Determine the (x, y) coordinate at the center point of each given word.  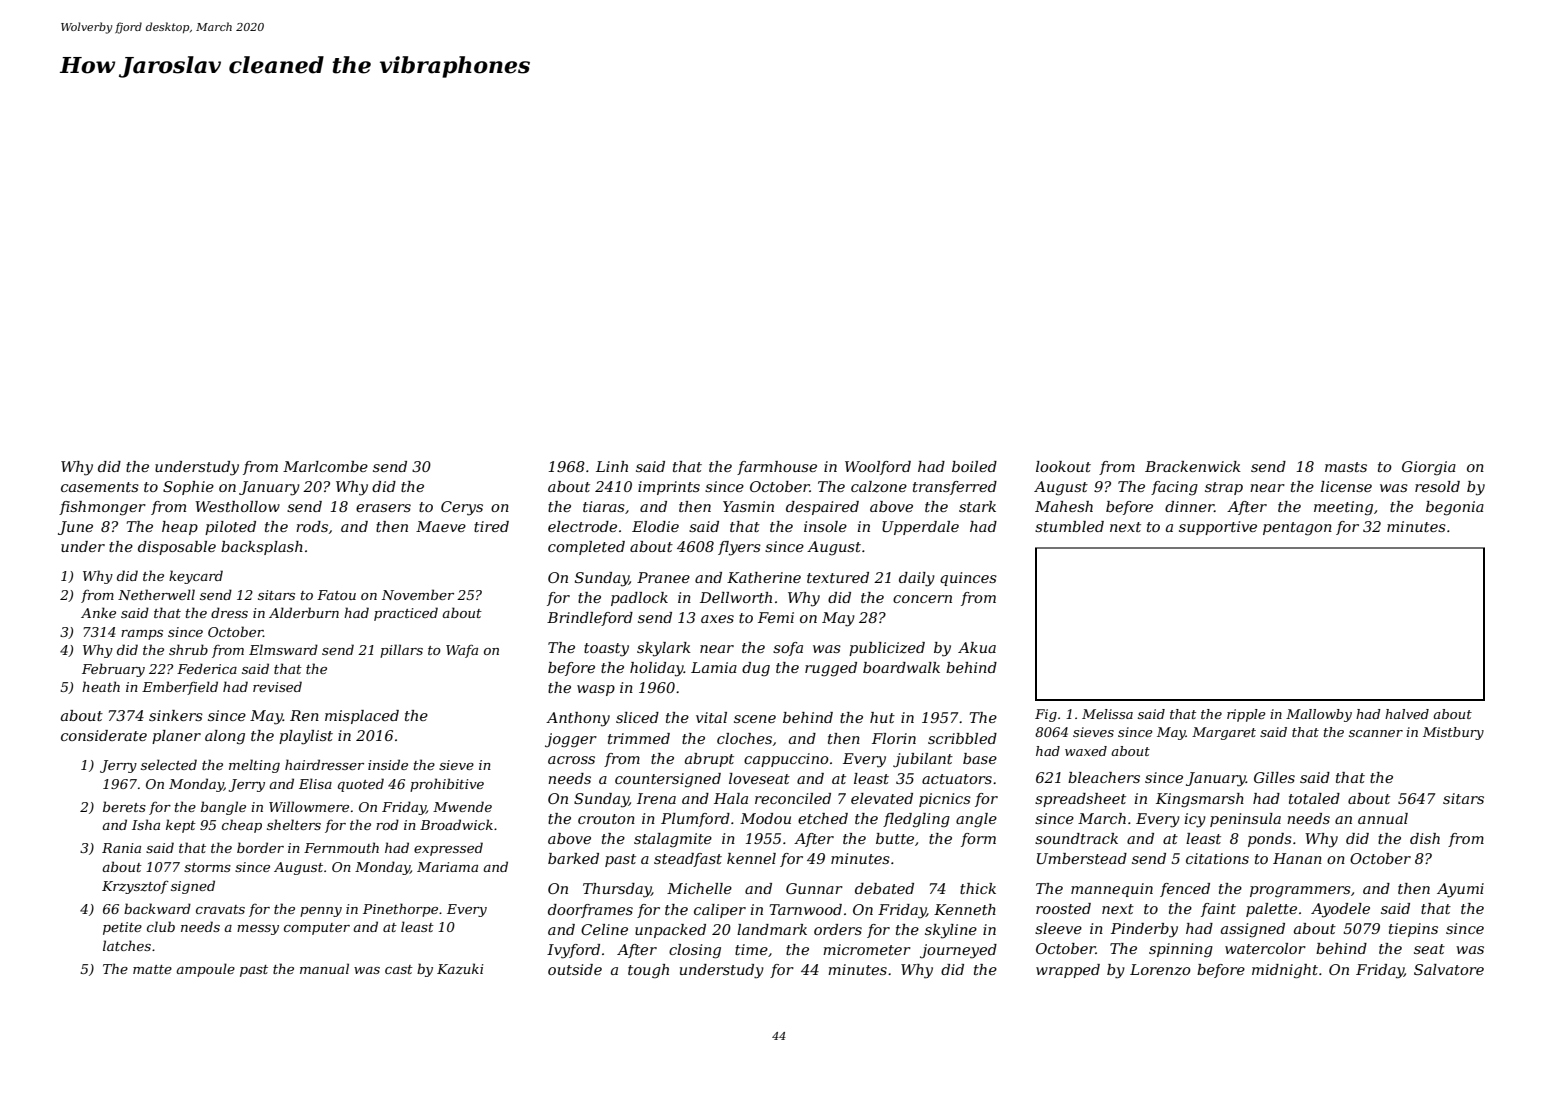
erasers (383, 508)
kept (181, 826)
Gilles (1274, 777)
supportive (1218, 528)
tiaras (604, 506)
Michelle (699, 888)
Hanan (1297, 858)
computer (317, 929)
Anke (98, 612)
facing (1174, 488)
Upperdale (920, 528)
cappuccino (786, 760)
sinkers (176, 715)
